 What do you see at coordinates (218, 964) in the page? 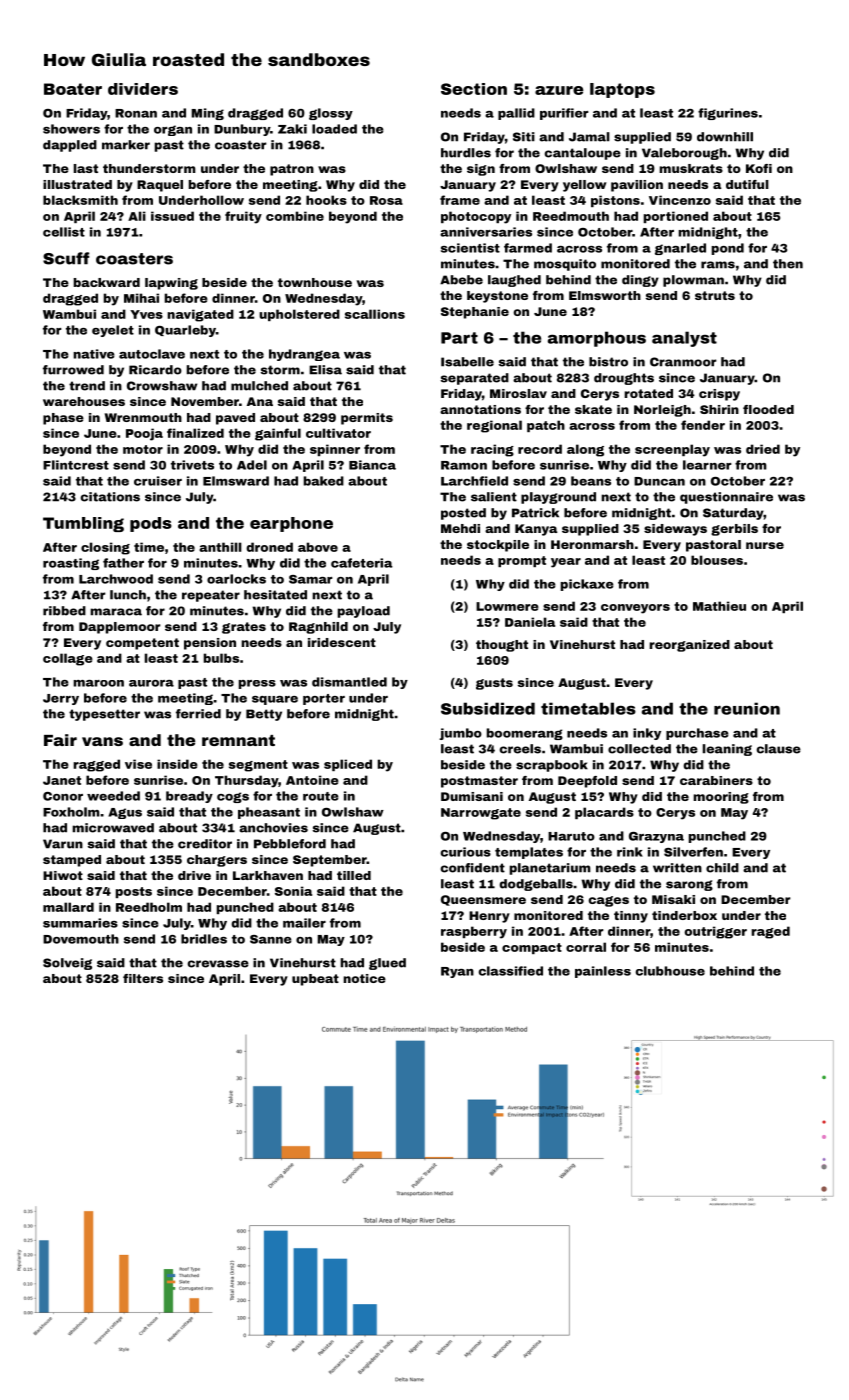
I see `crevasse` at bounding box center [218, 964].
